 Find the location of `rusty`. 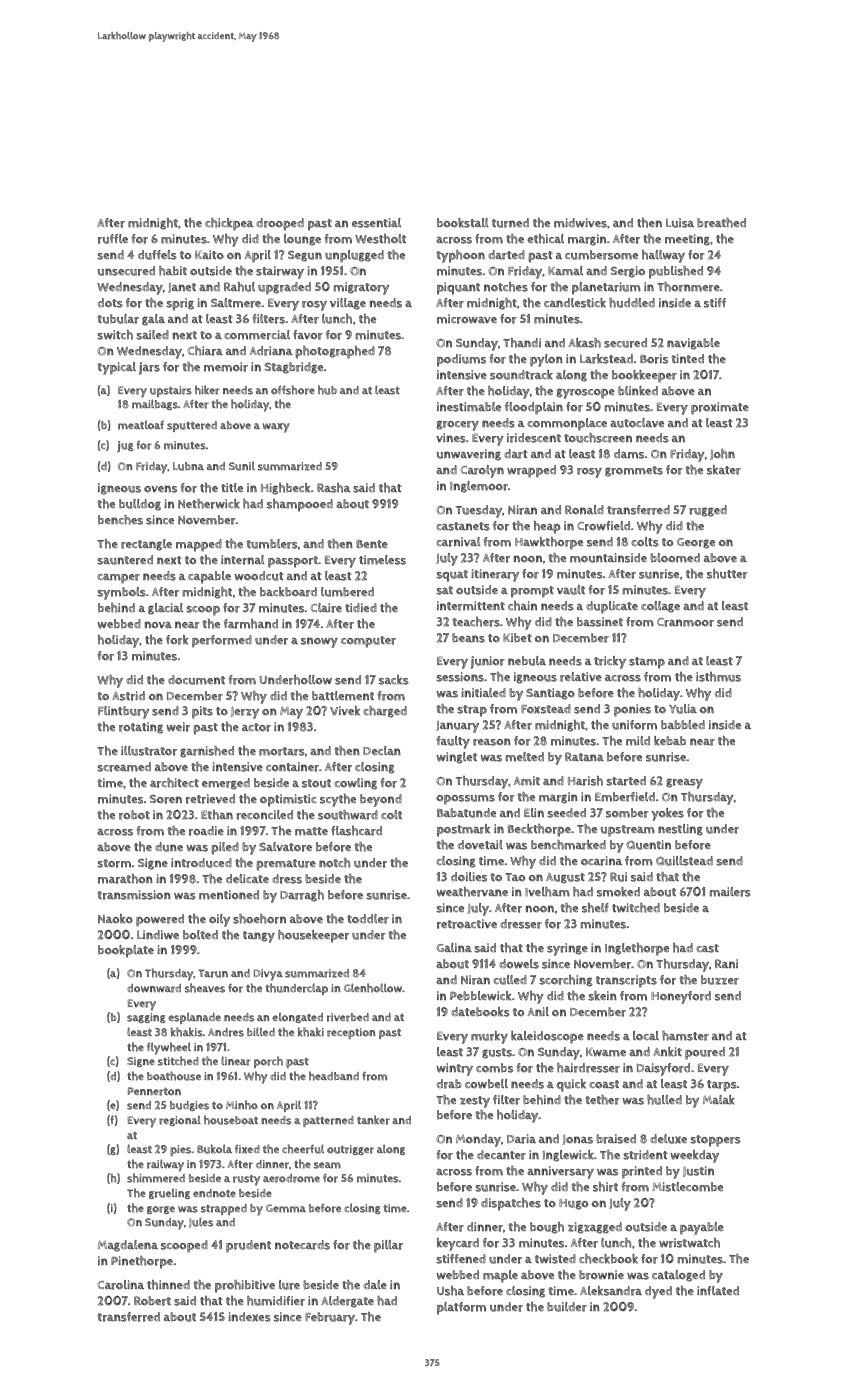

rusty is located at coordinates (246, 1180).
